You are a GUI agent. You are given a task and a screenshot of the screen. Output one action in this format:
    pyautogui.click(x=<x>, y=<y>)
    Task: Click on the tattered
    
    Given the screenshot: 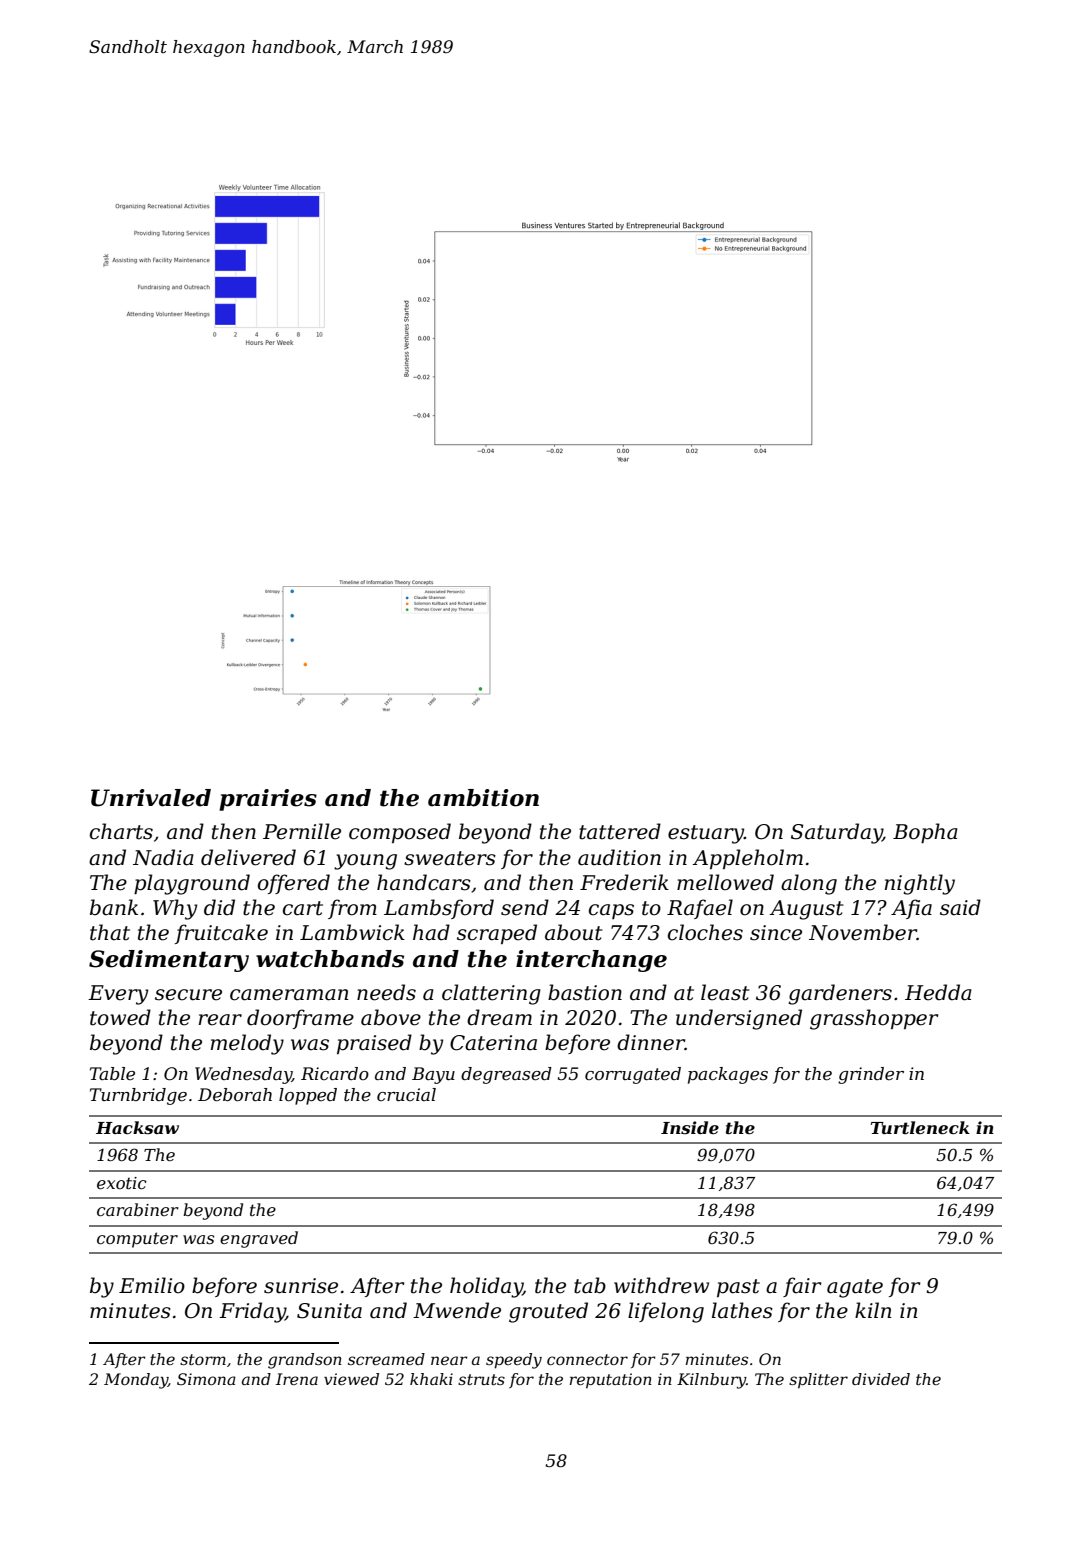 What is the action you would take?
    pyautogui.click(x=620, y=831)
